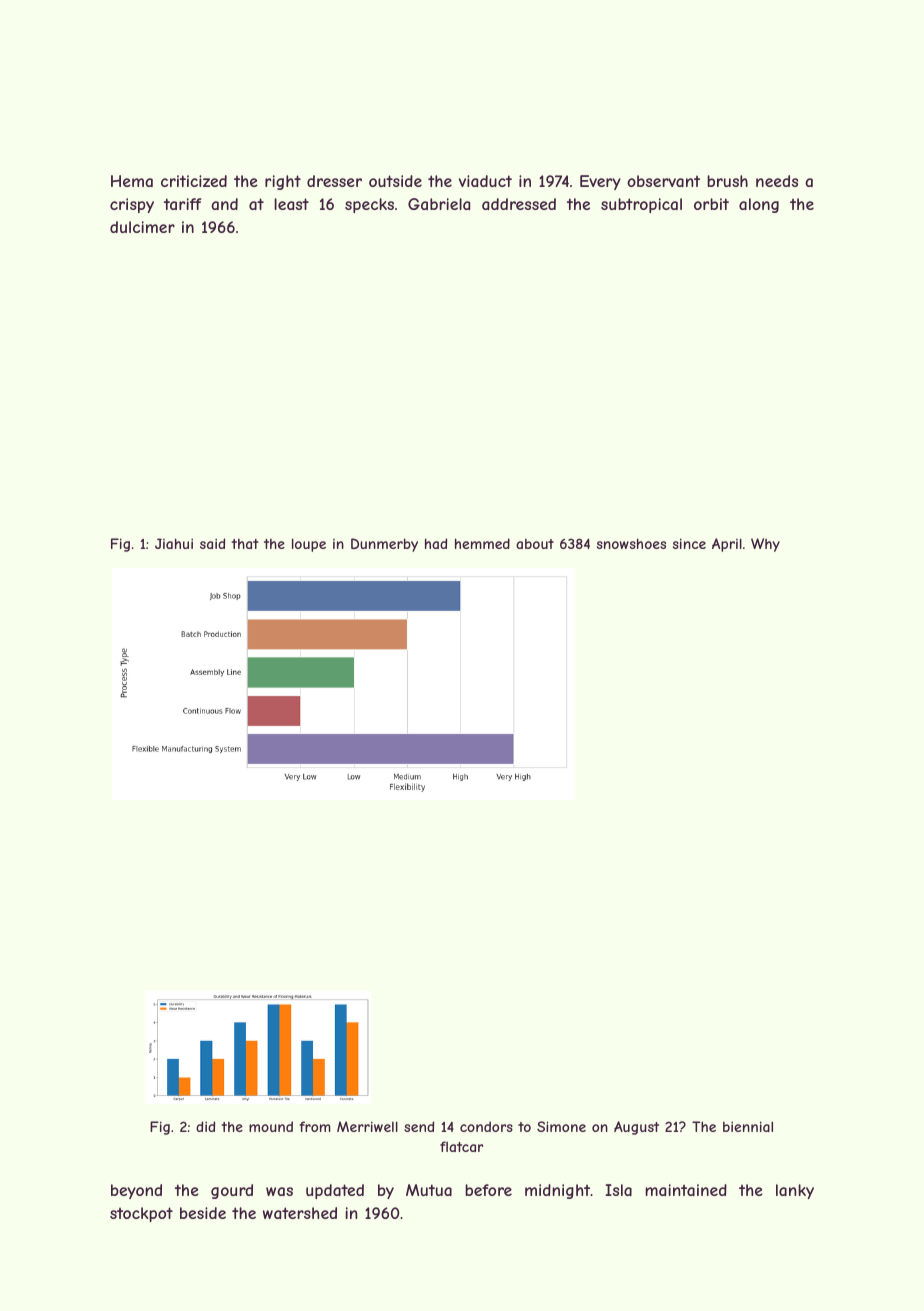 The height and width of the image is (1311, 924). Describe the element at coordinates (486, 1126) in the image. I see `condors` at that location.
